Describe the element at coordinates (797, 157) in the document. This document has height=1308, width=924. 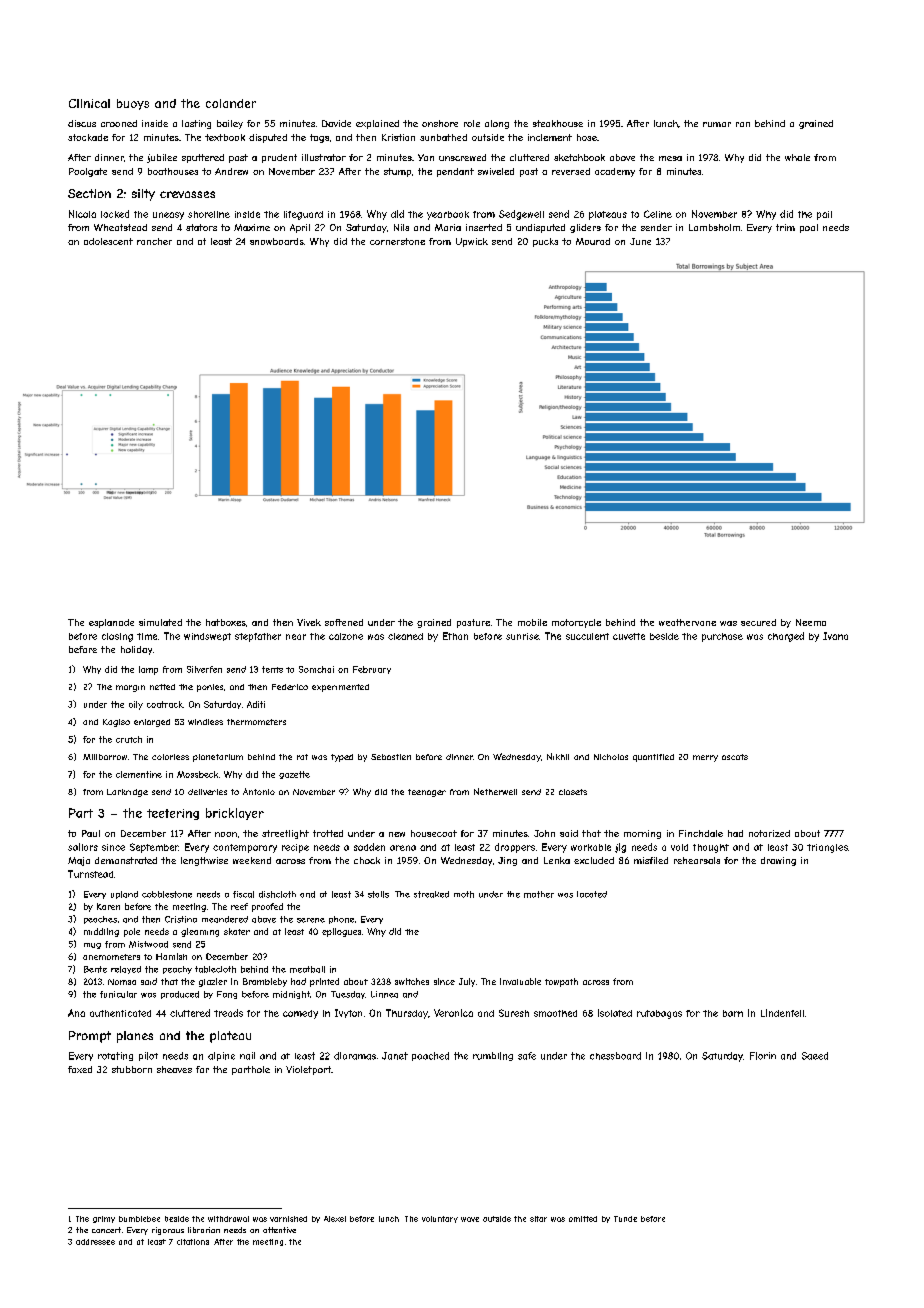
I see `whale` at that location.
